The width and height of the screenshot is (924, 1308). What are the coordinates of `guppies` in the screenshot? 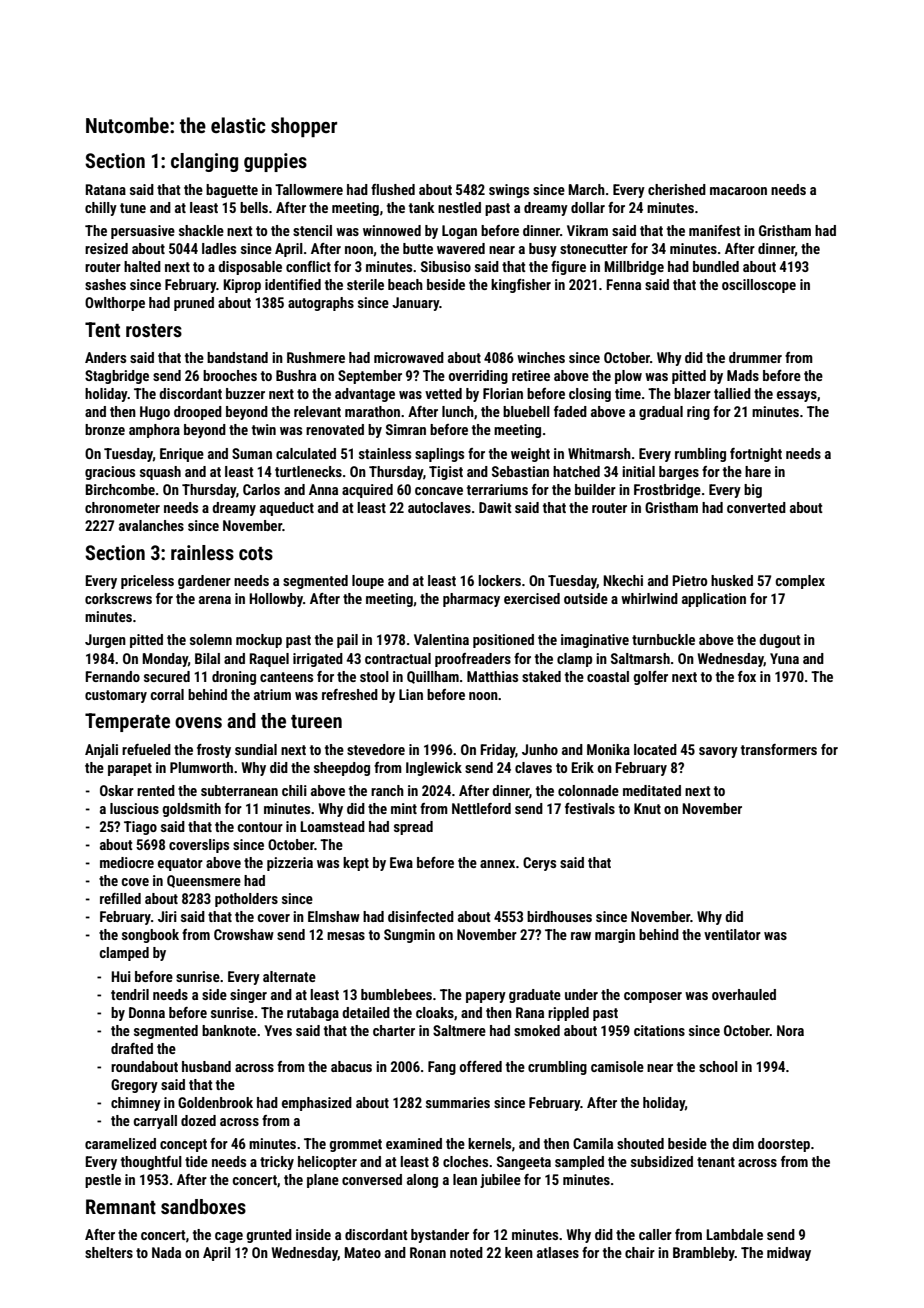 It's located at (275, 162).
